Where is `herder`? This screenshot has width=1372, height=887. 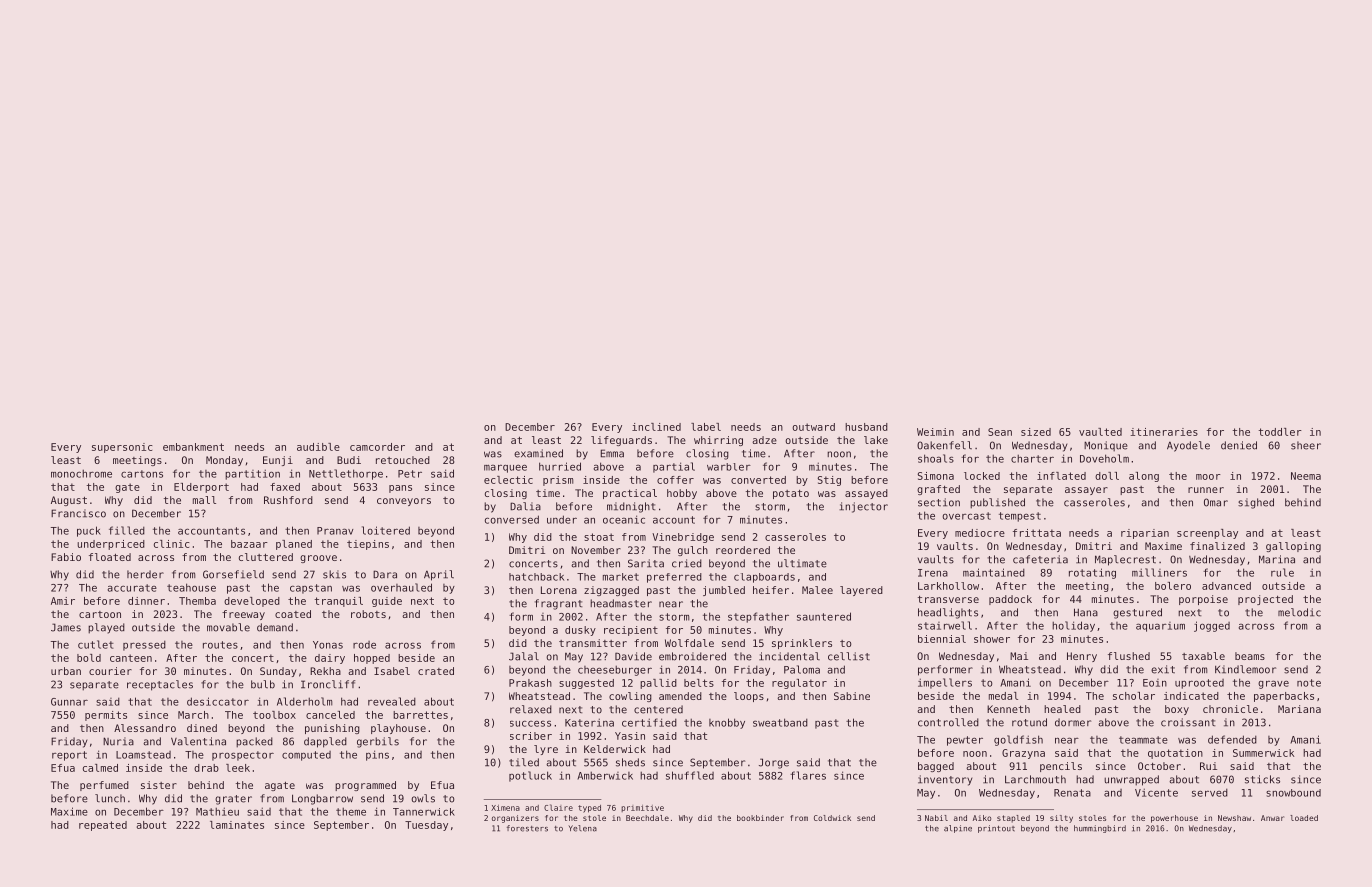
herder is located at coordinates (145, 574).
